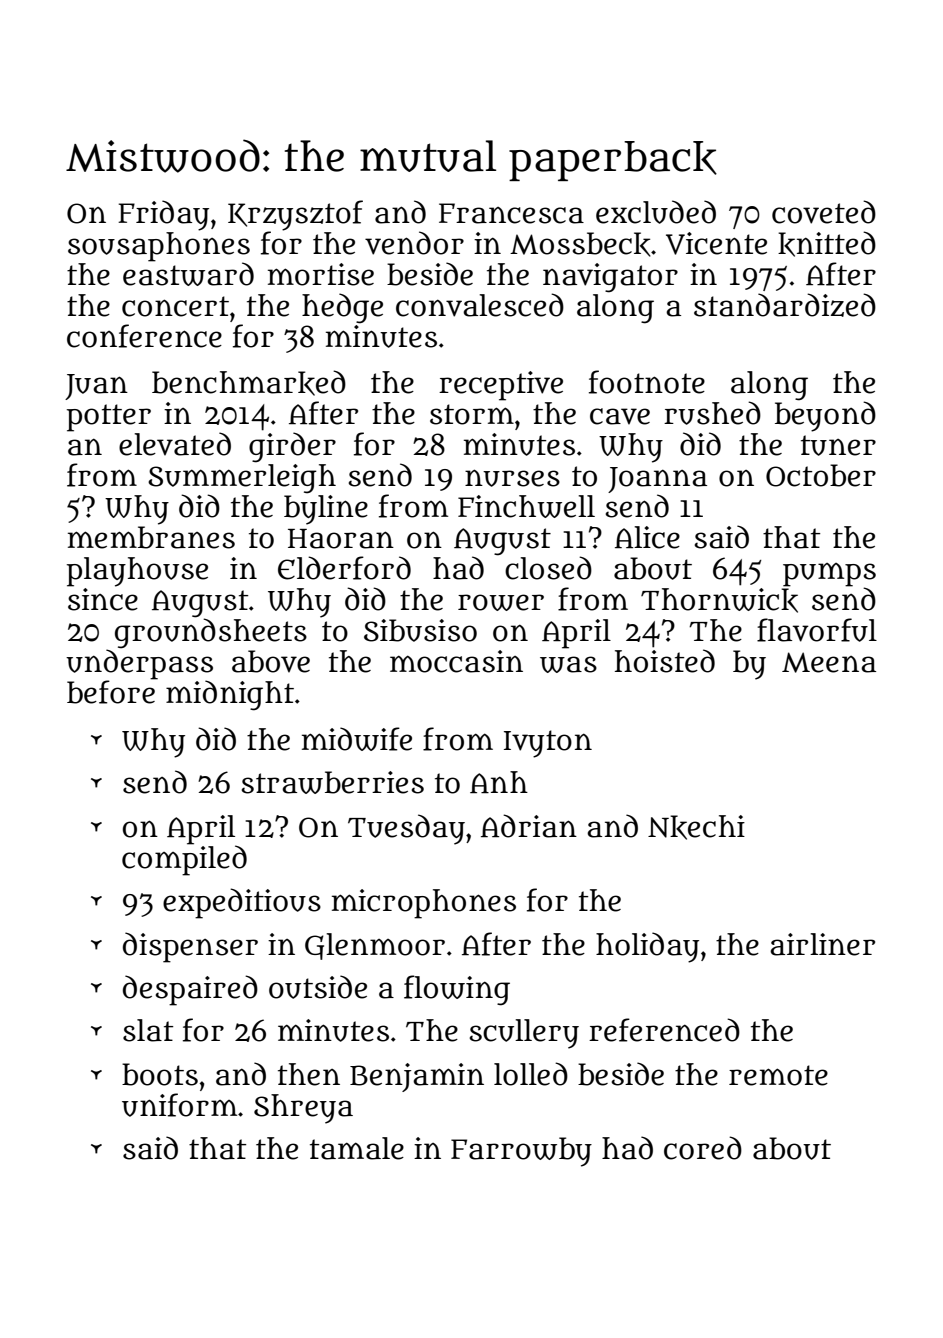 The image size is (943, 1338). What do you see at coordinates (696, 827) in the document?
I see `Nkechi` at bounding box center [696, 827].
